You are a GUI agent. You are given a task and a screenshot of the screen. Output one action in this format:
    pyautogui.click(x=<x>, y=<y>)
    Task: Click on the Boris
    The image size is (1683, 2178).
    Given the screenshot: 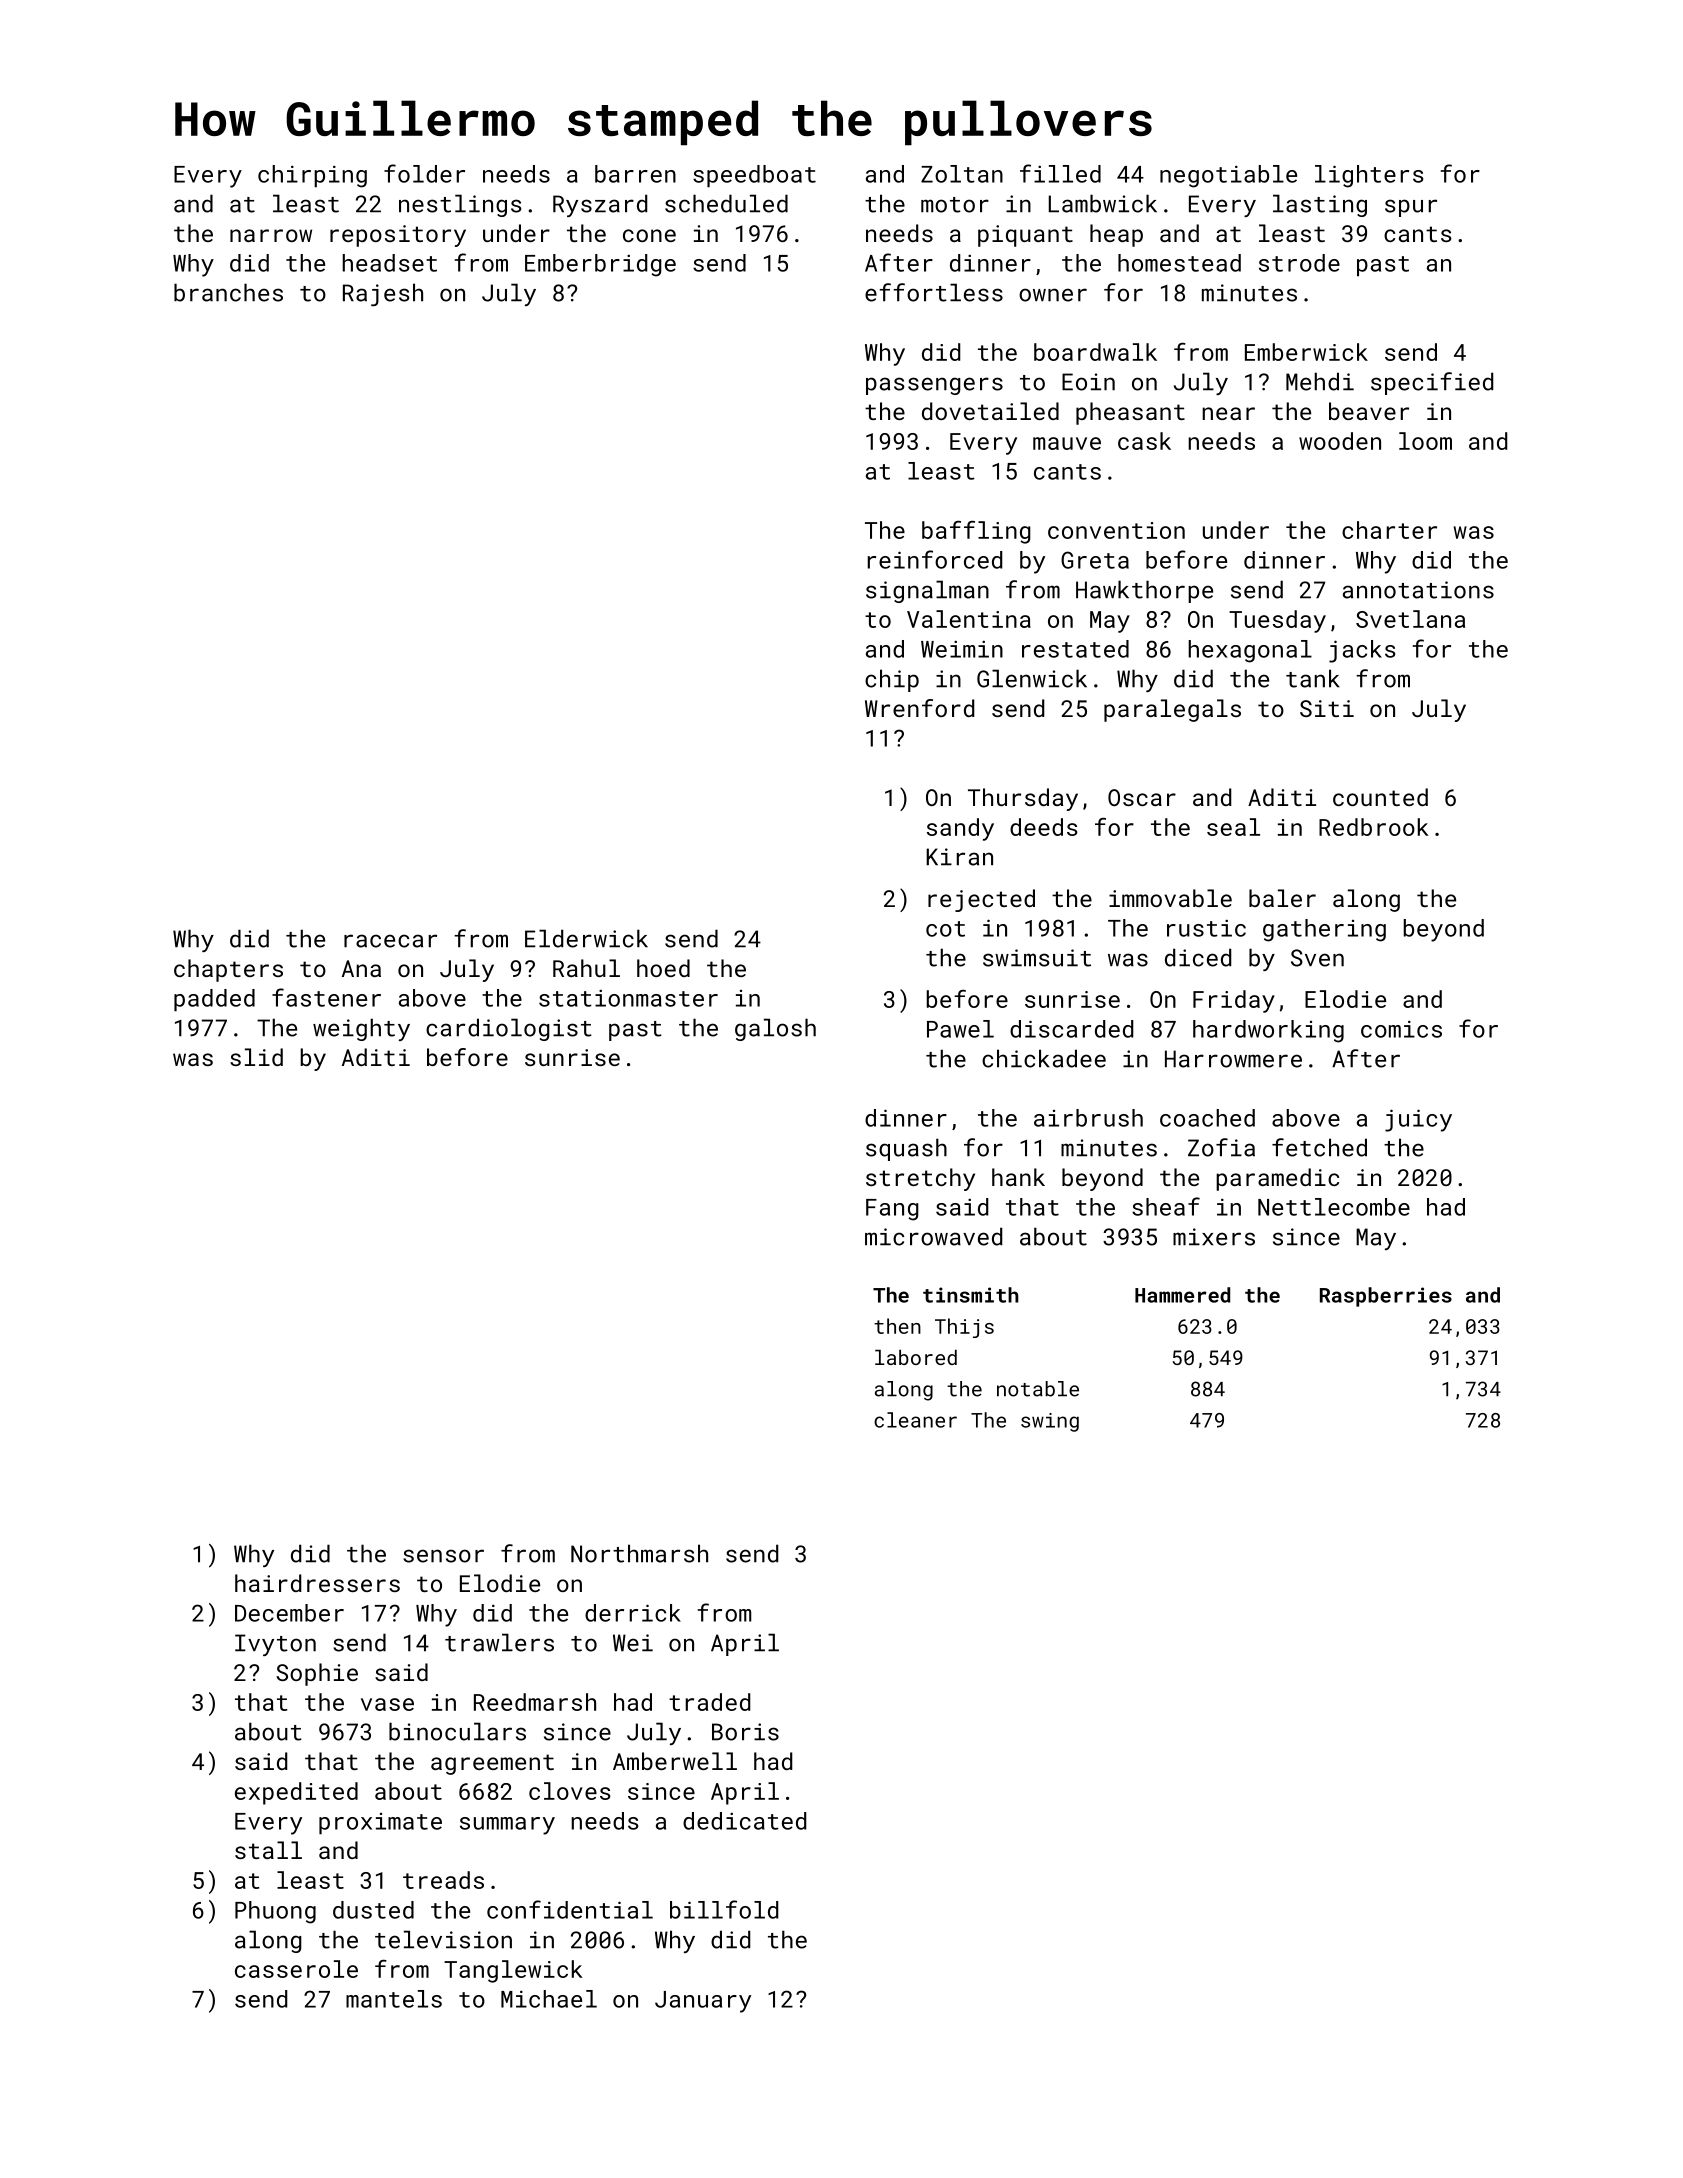 What is the action you would take?
    pyautogui.click(x=745, y=1732)
